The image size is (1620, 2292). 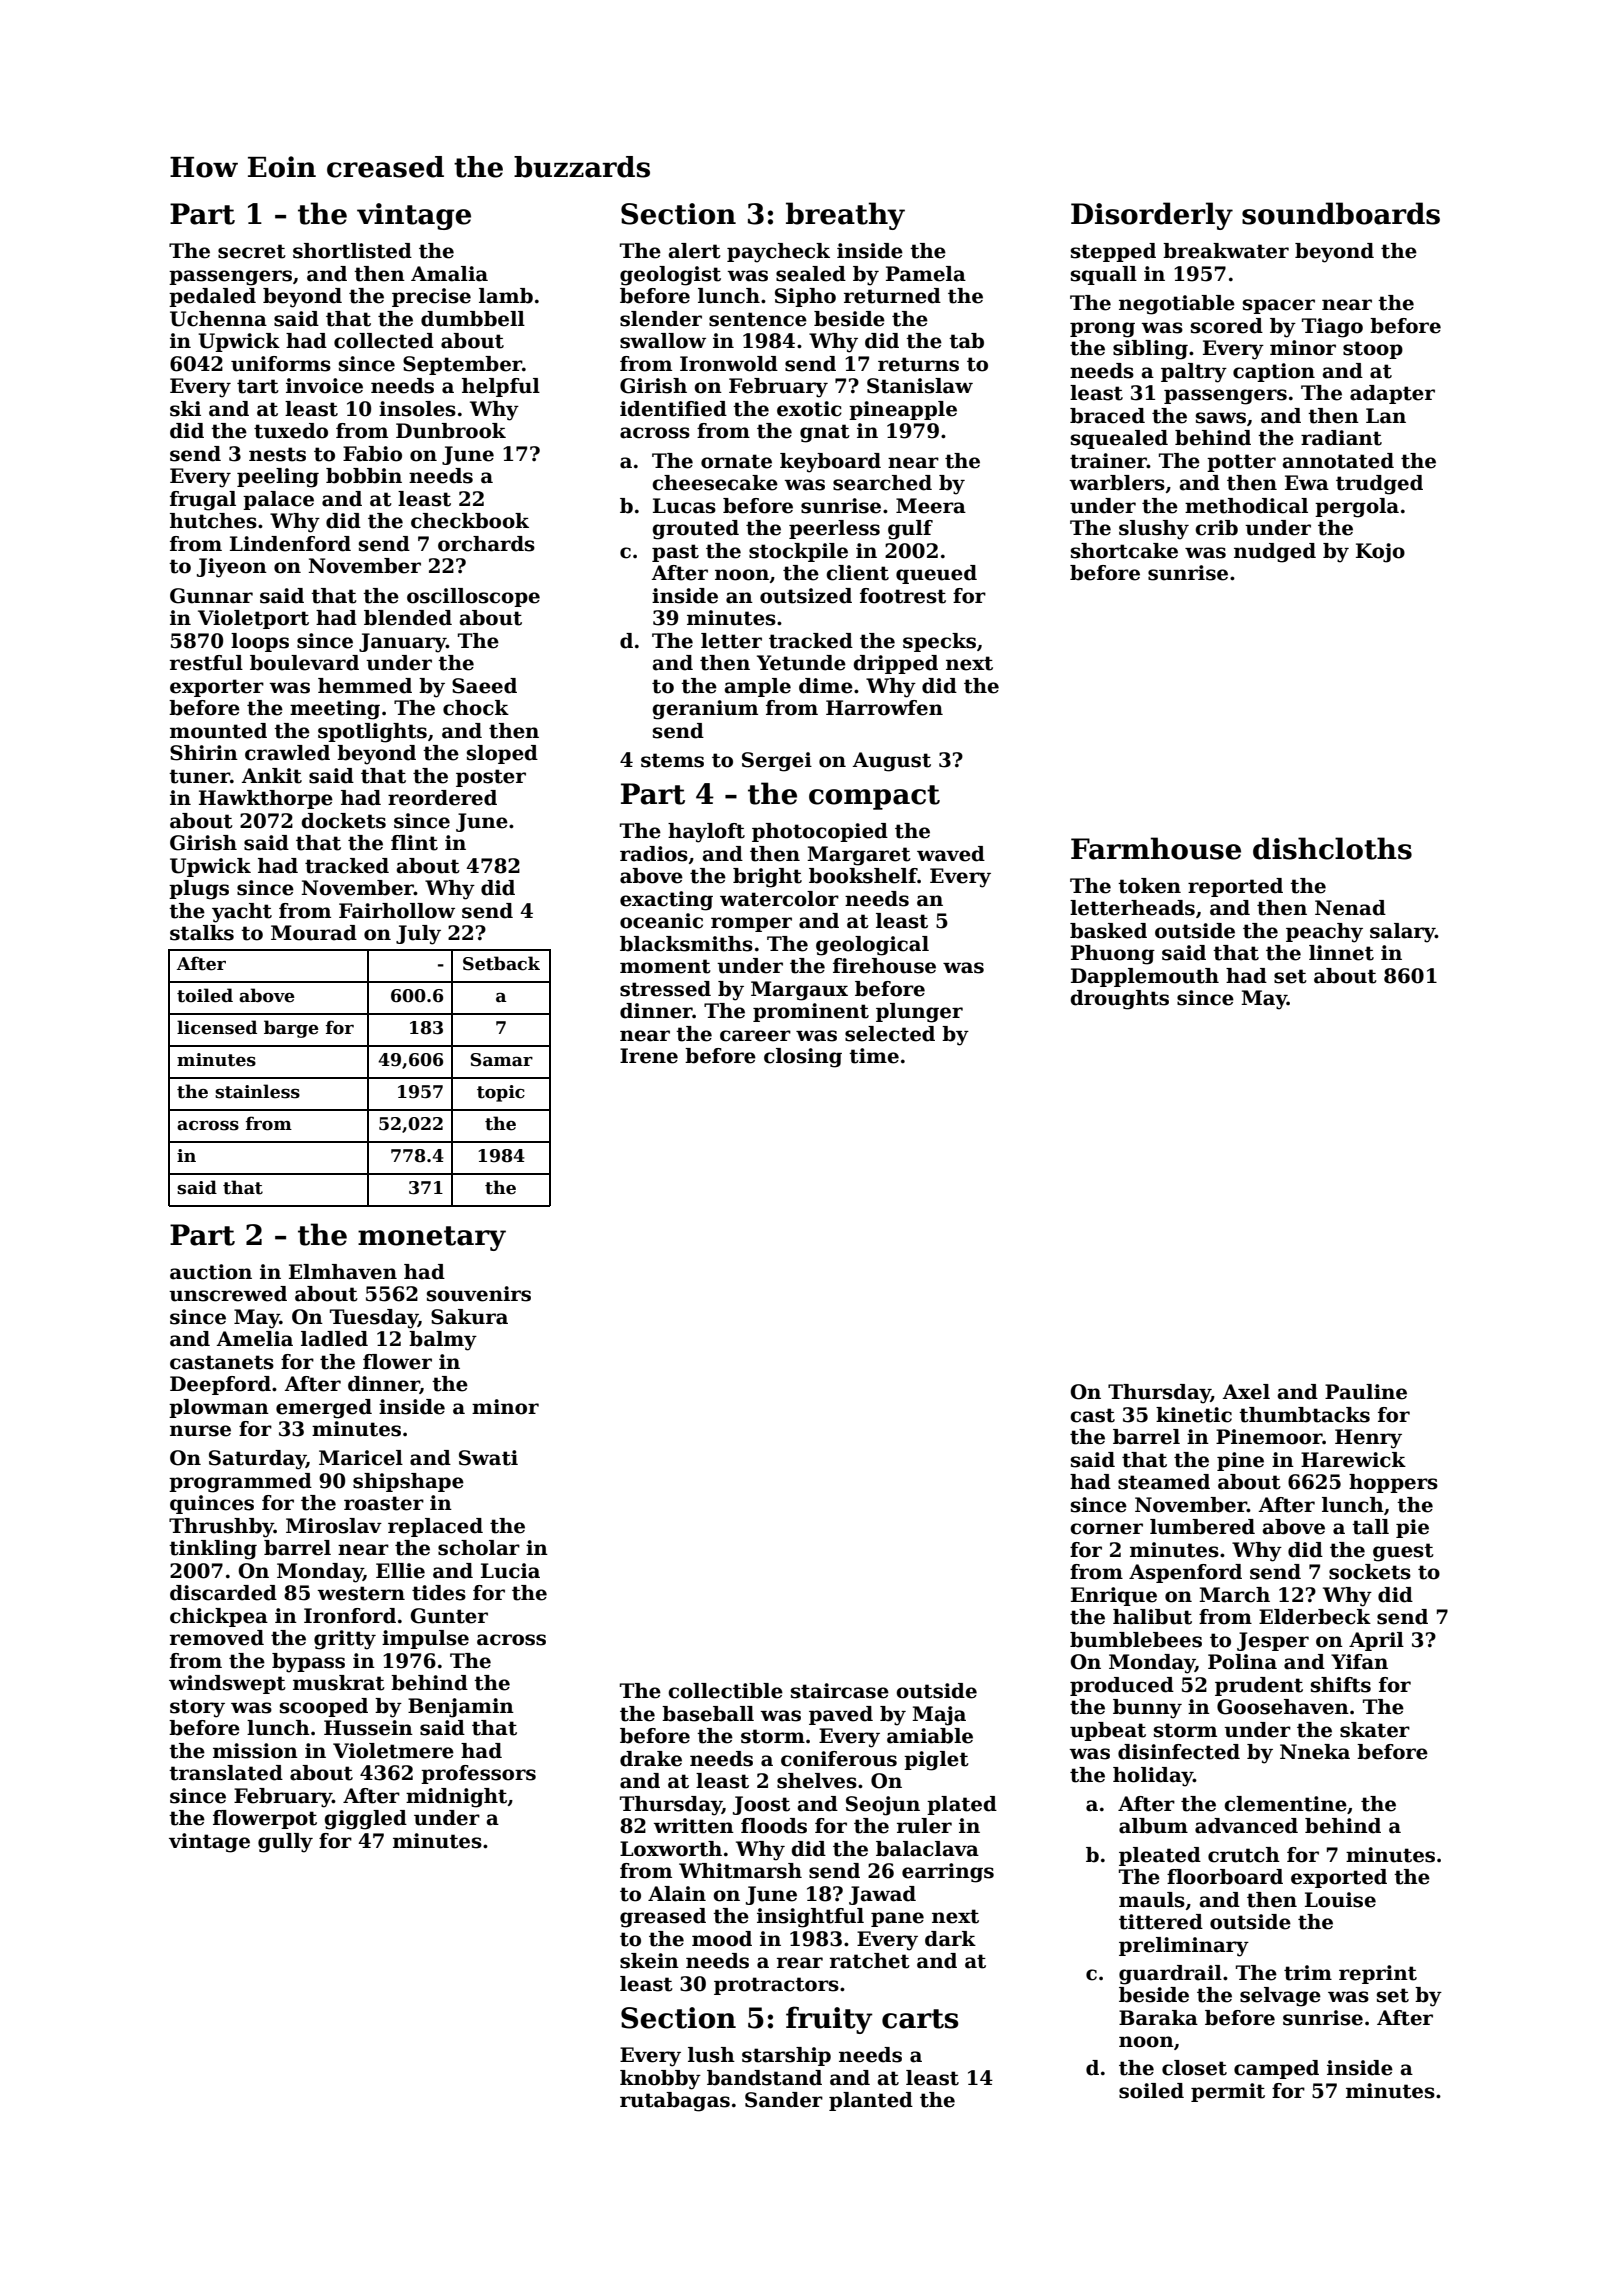 I want to click on career, so click(x=755, y=1036).
